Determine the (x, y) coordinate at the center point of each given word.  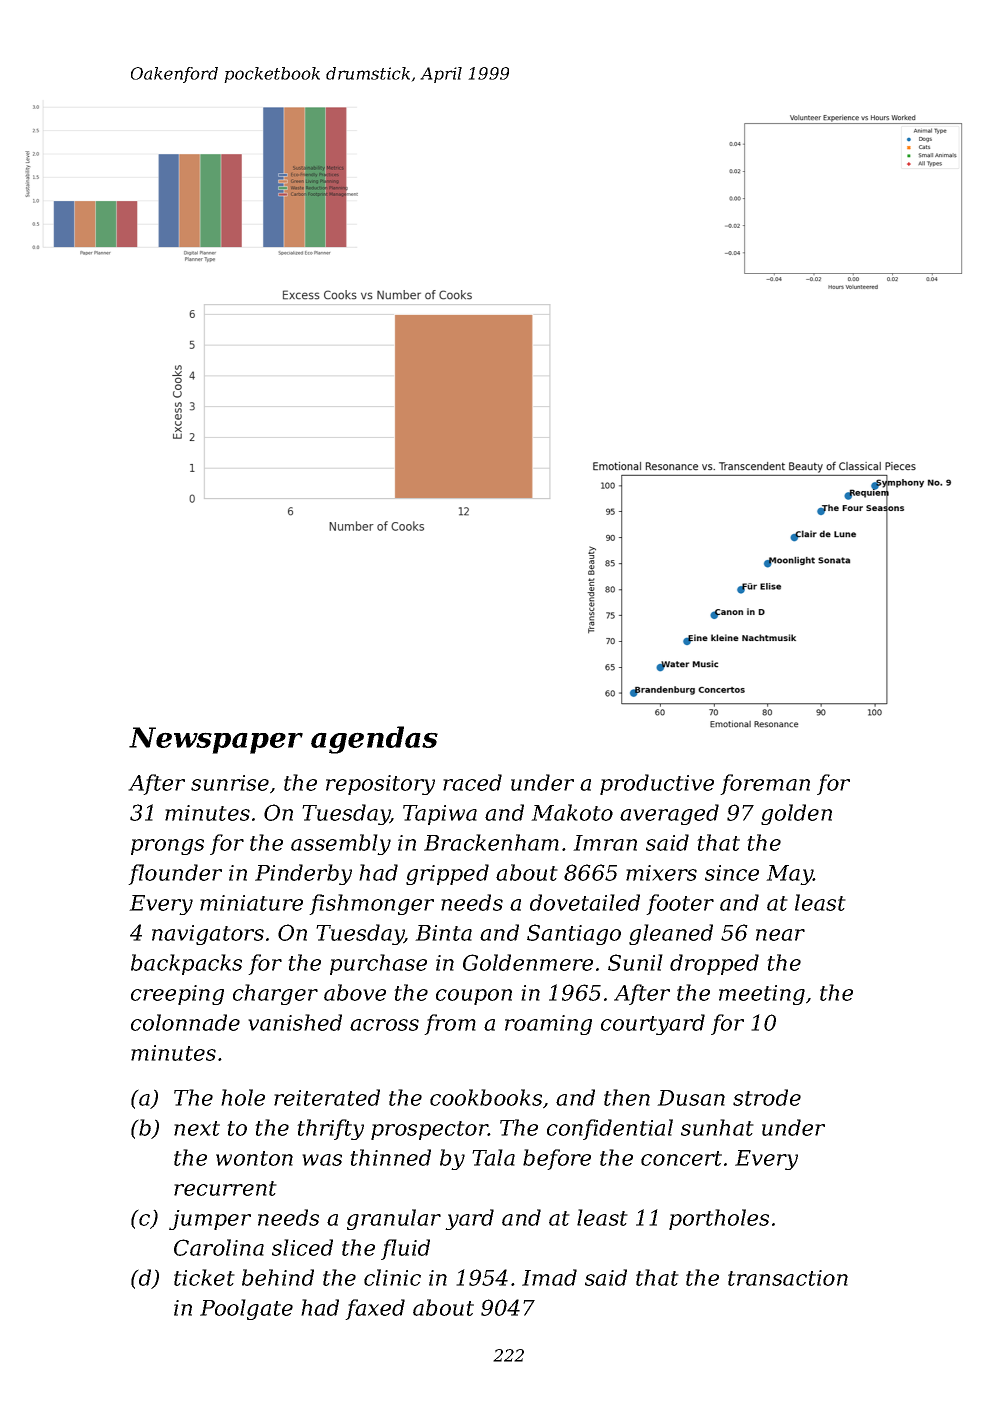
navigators (208, 935)
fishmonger (371, 904)
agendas (374, 740)
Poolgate (246, 1309)
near (780, 935)
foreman (765, 784)
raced (472, 782)
